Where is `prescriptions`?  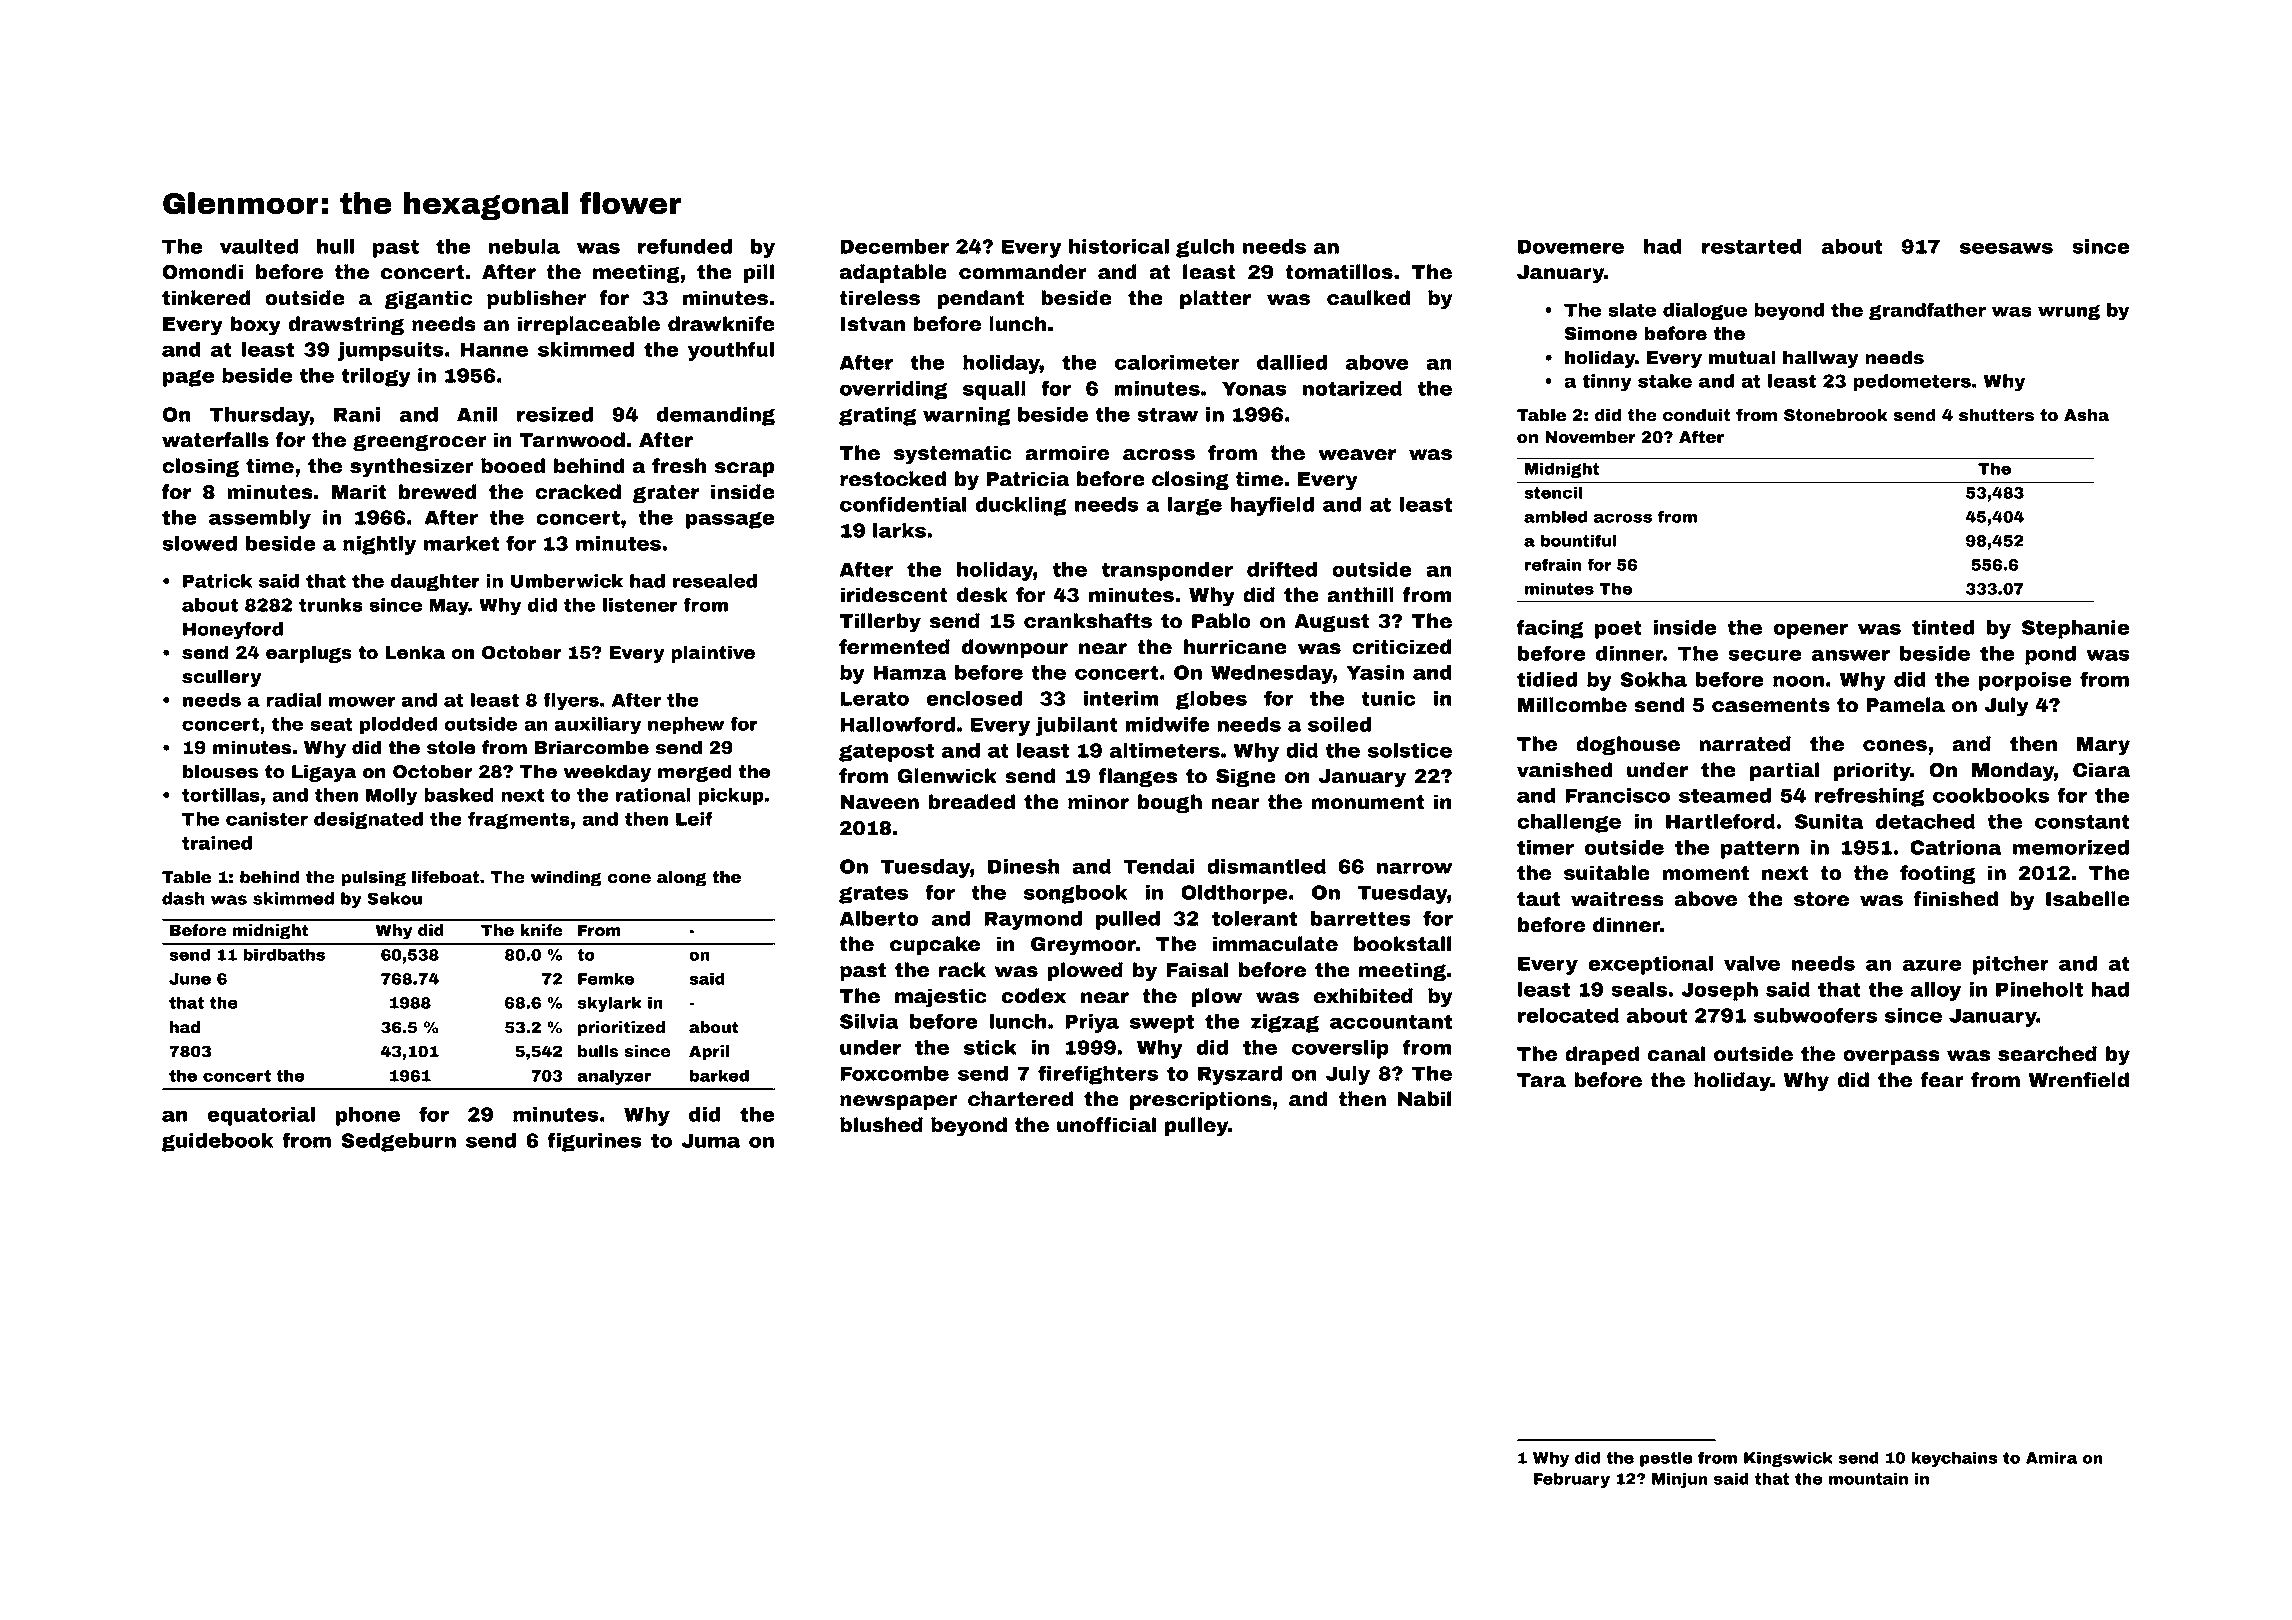 prescriptions is located at coordinates (1201, 1100).
